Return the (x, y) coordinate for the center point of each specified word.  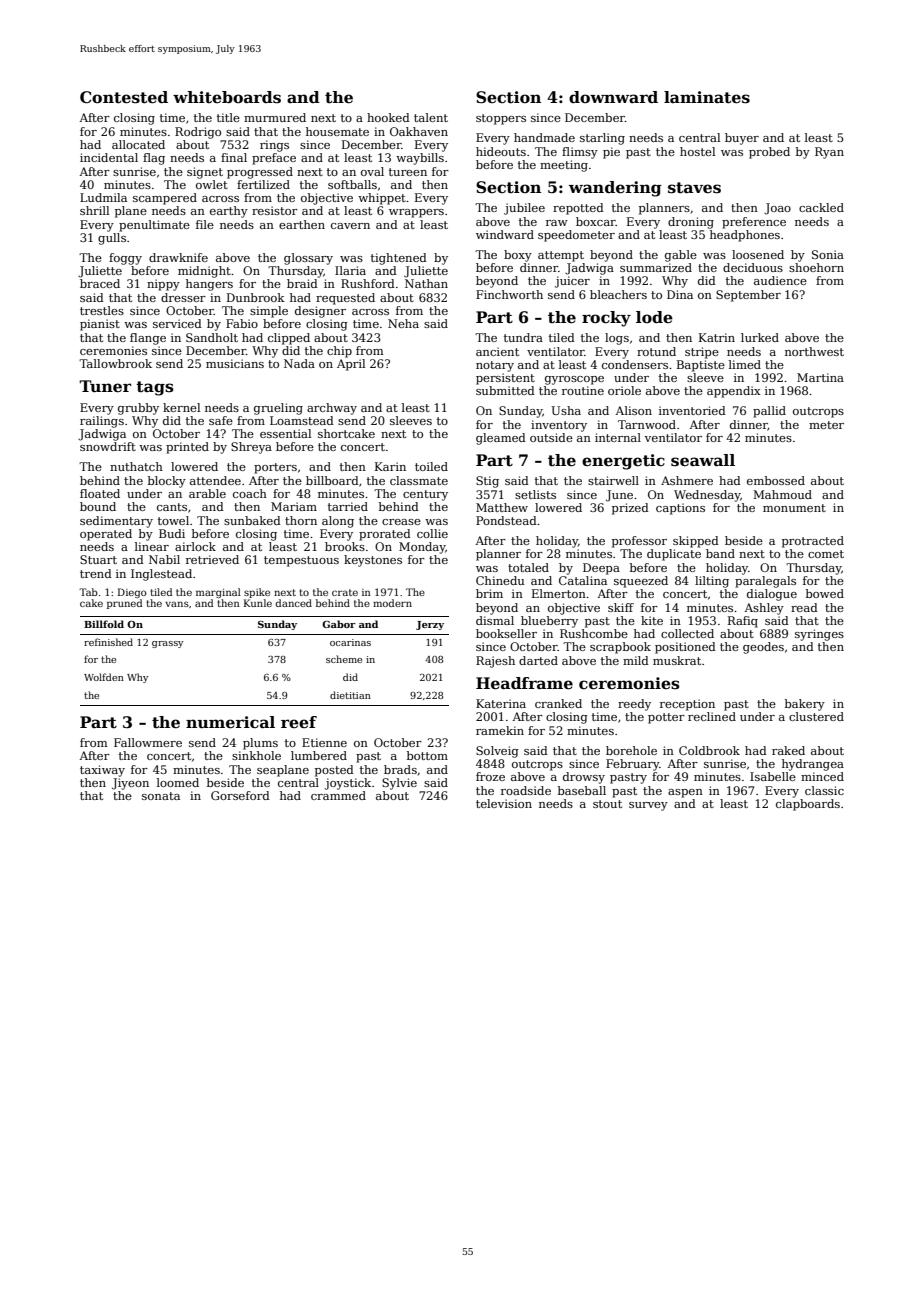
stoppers (501, 119)
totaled (528, 567)
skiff (621, 607)
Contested (124, 97)
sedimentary (116, 522)
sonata (161, 796)
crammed (338, 795)
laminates (707, 97)
